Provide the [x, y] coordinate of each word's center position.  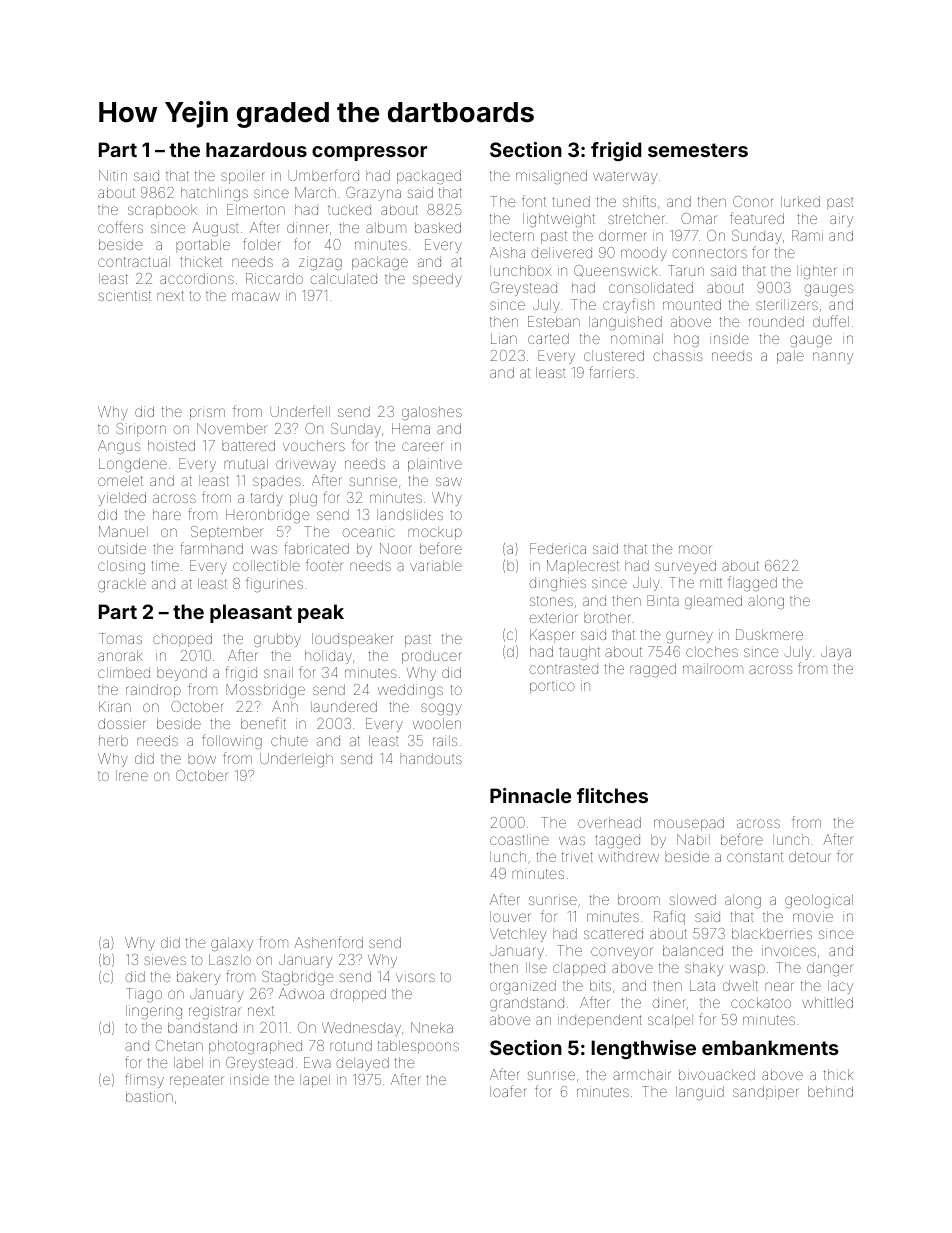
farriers [611, 372]
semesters [698, 150]
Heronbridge [267, 516]
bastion [149, 1096]
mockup [435, 533]
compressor [369, 153]
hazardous [256, 149]
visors [415, 976]
